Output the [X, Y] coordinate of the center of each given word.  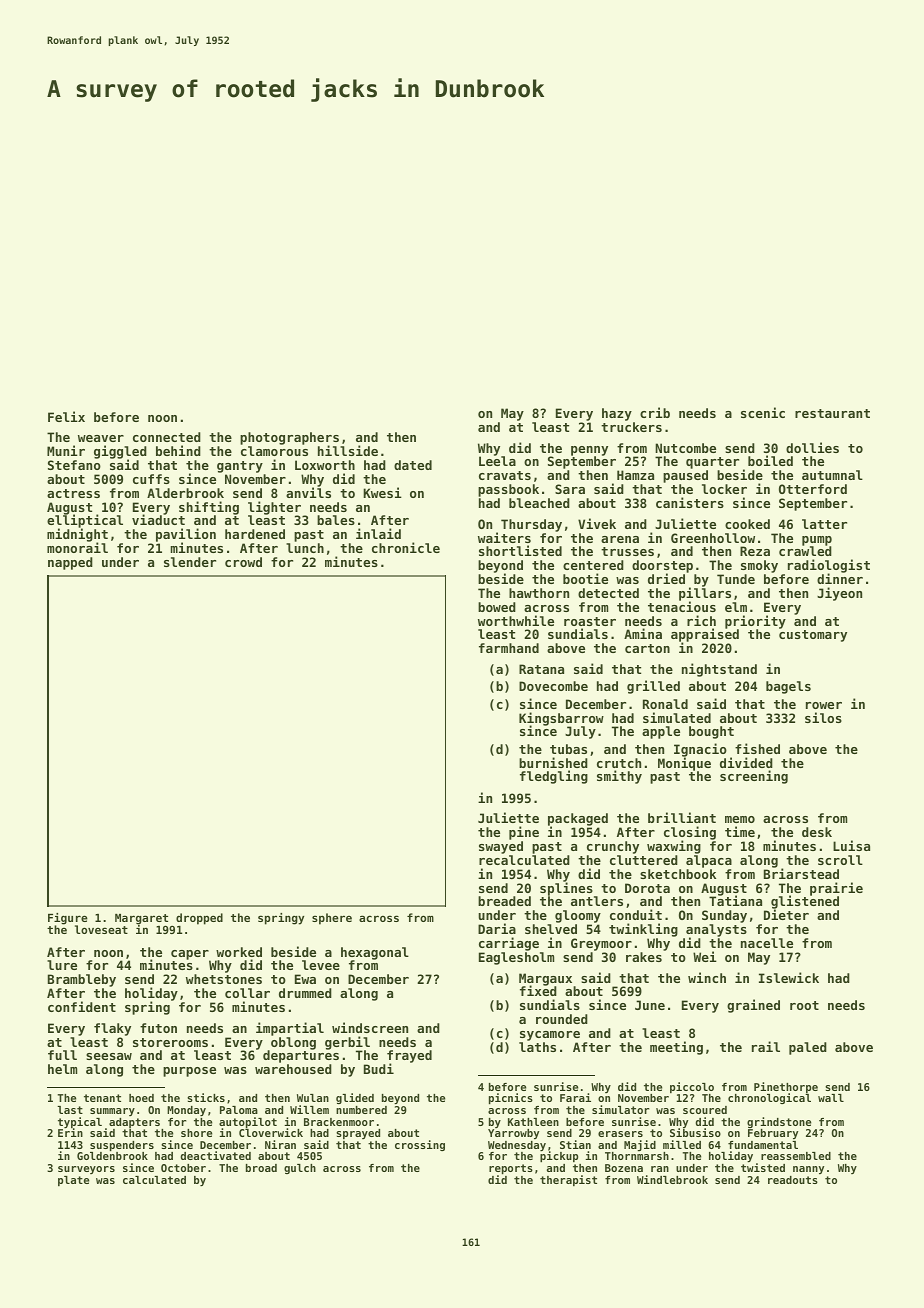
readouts [793, 1180]
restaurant [832, 413]
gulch [300, 1169]
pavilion [186, 535]
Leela [497, 461]
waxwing [674, 847]
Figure [68, 919]
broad [261, 1168]
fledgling [554, 777]
